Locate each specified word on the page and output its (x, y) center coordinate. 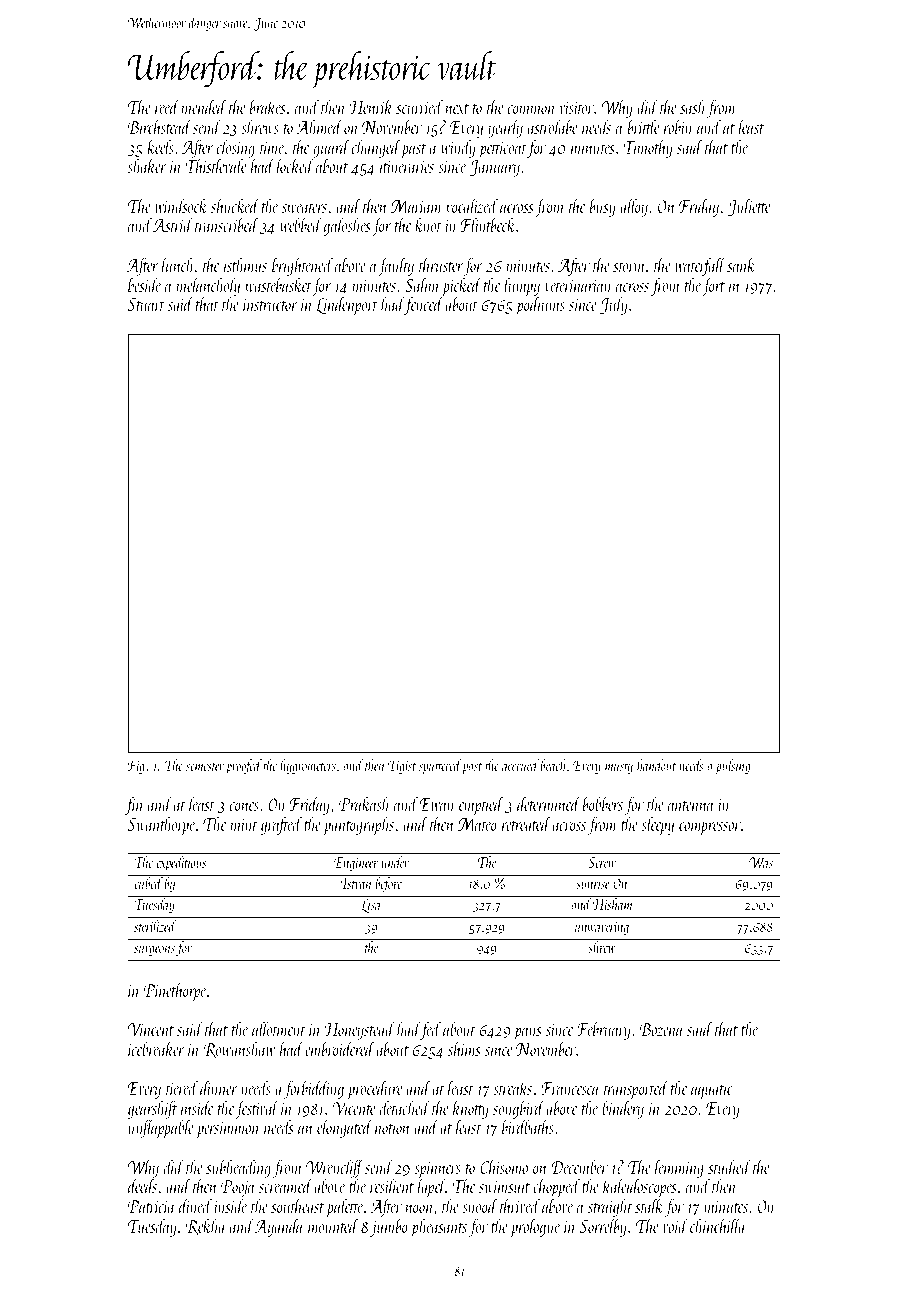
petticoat (503, 150)
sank (741, 264)
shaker (147, 165)
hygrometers (308, 766)
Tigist (402, 767)
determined (549, 803)
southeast (297, 1205)
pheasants (439, 1227)
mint (244, 825)
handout (656, 765)
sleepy (657, 825)
